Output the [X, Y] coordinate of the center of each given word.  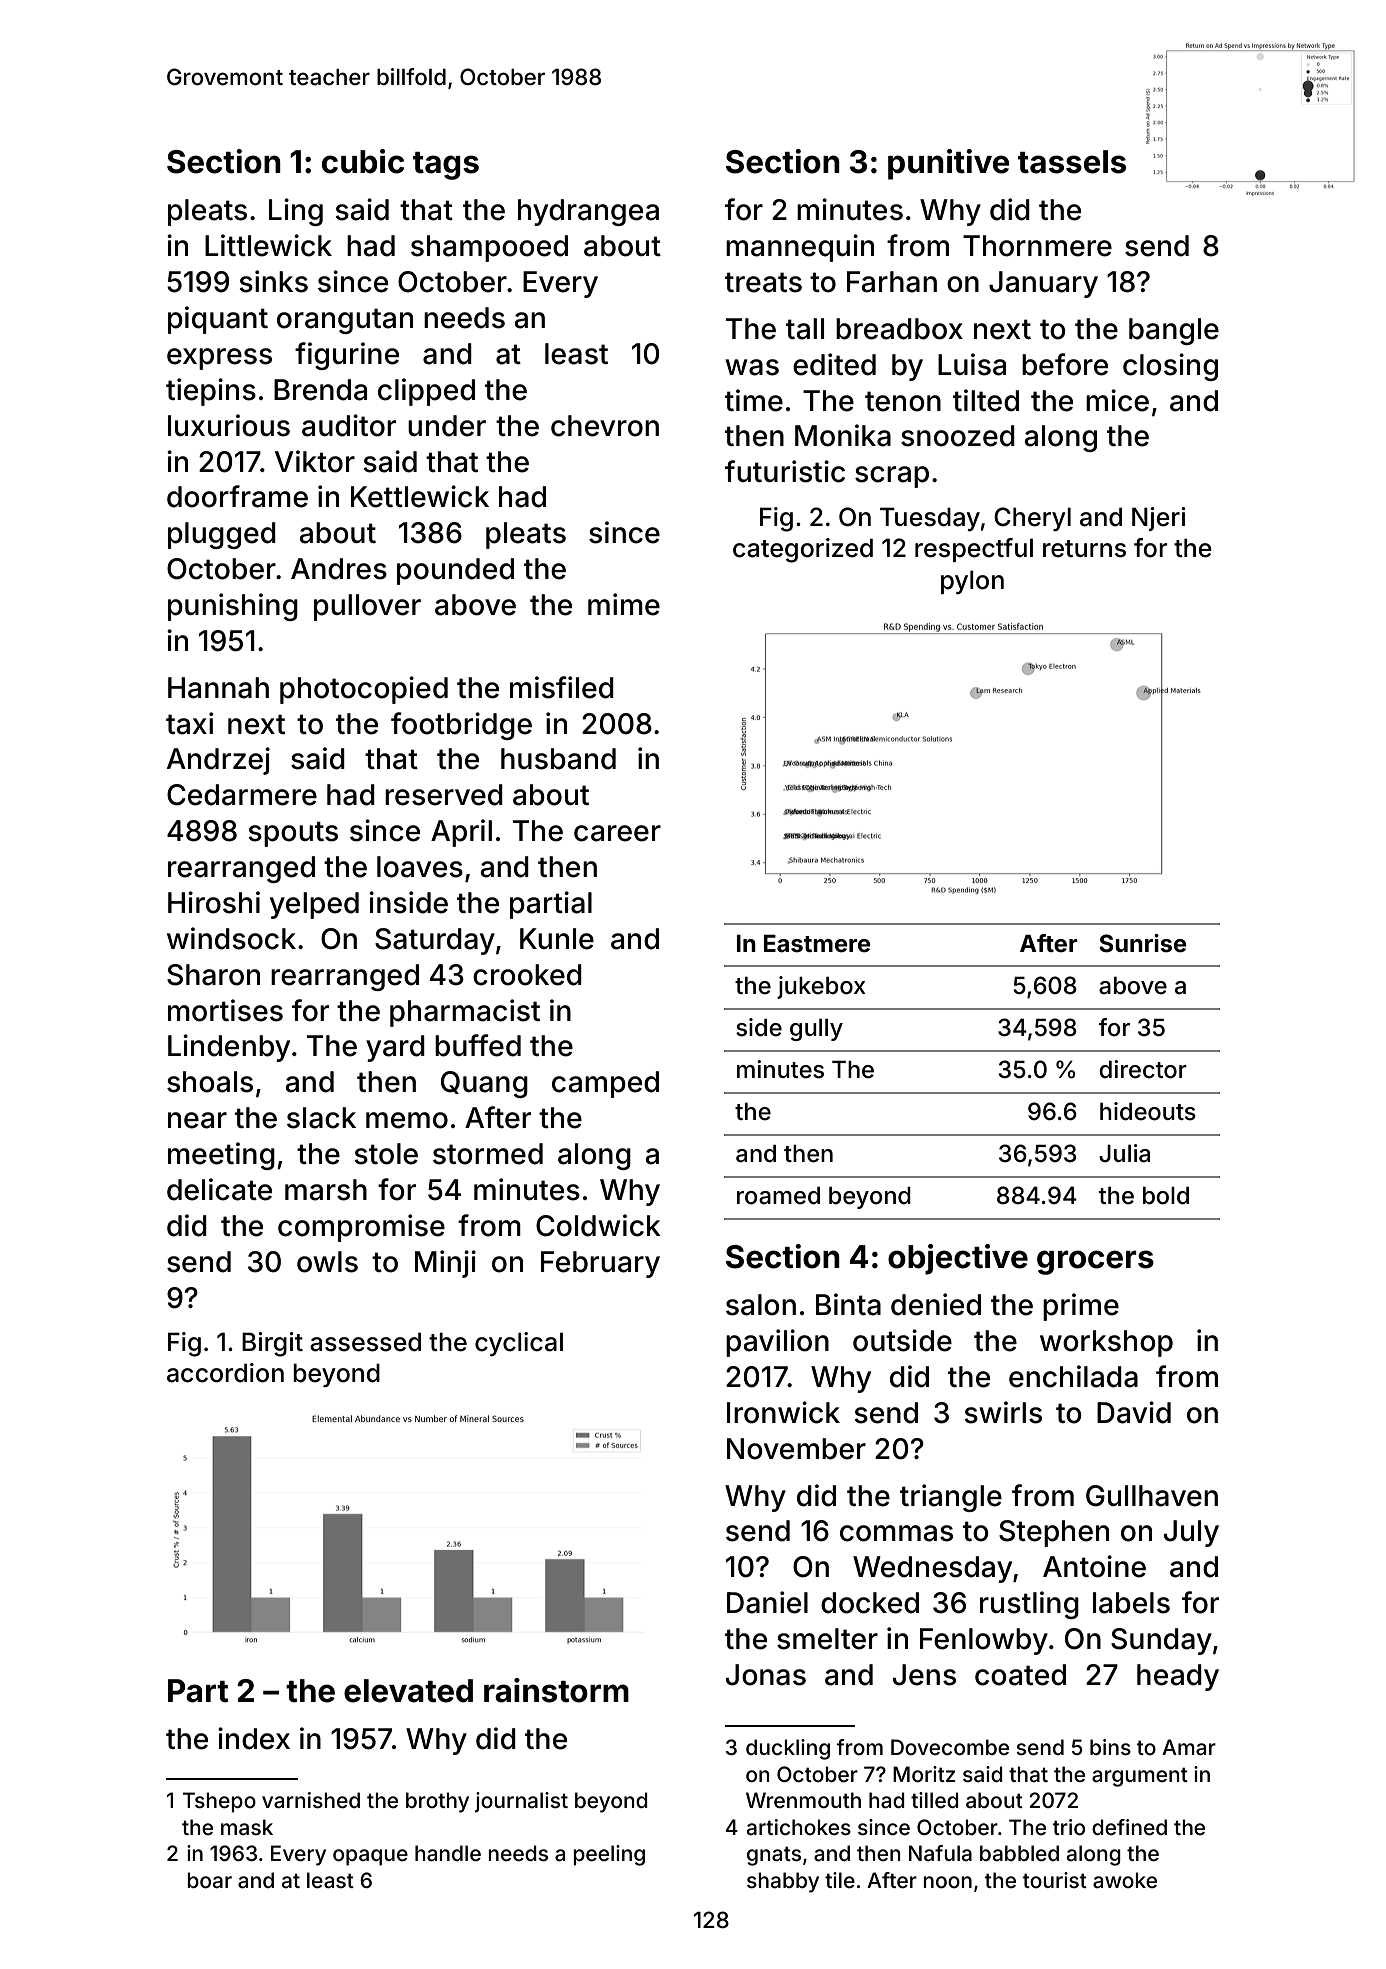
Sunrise [1143, 943]
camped [605, 1084]
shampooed [489, 248]
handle [448, 1853]
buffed [478, 1045]
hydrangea [588, 212]
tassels [1072, 162]
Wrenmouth [803, 1800]
